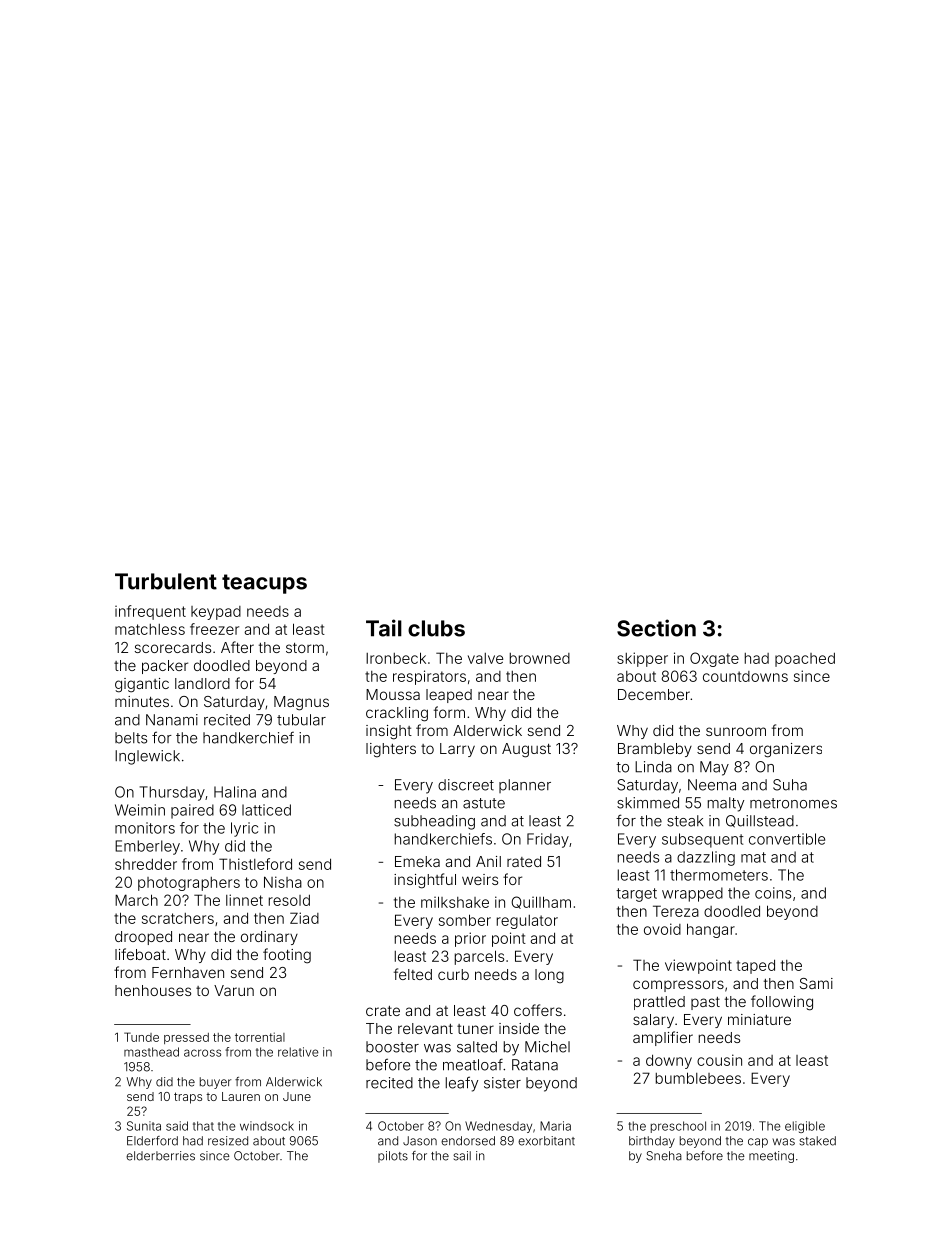  I want to click on Section, so click(656, 628).
